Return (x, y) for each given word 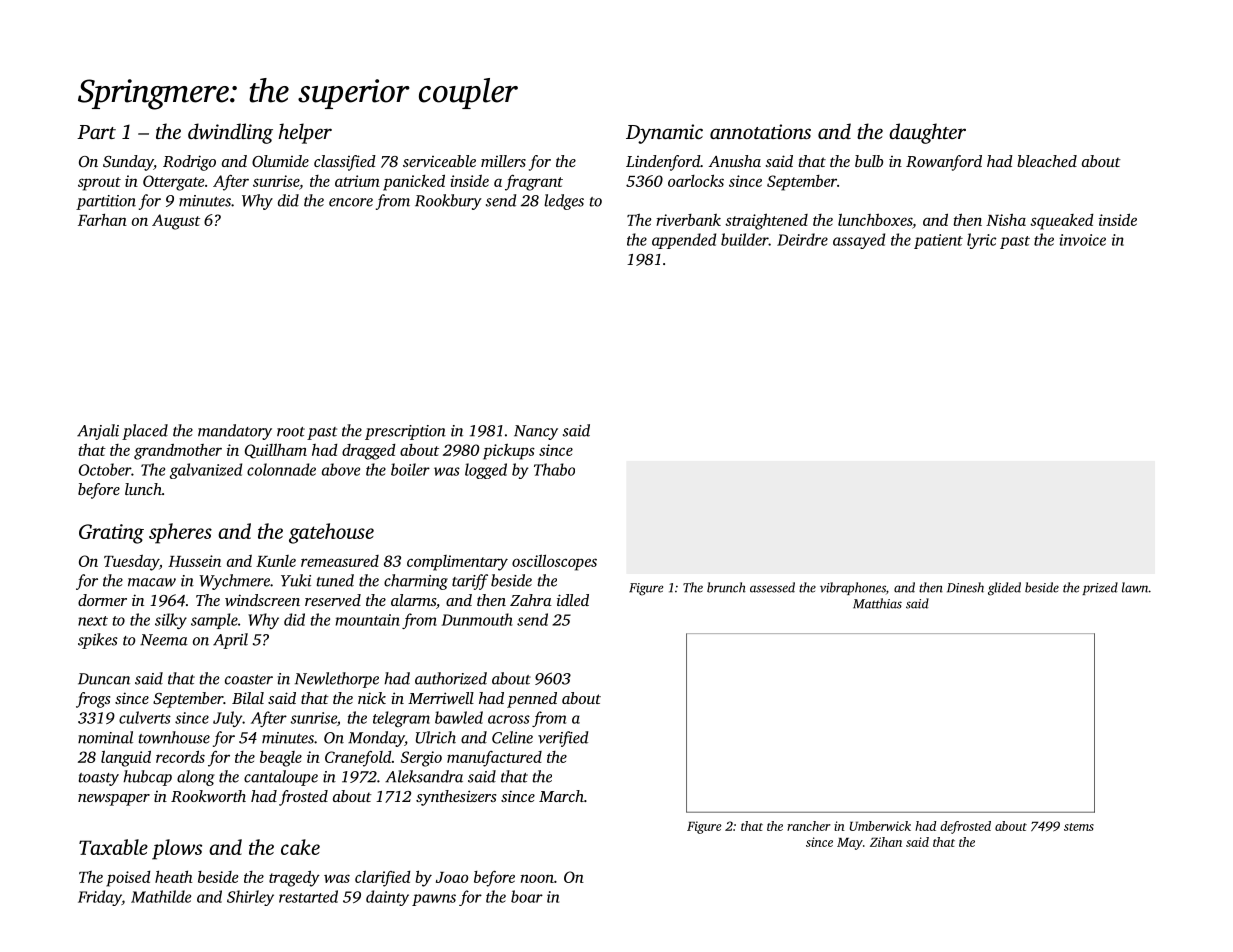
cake (300, 847)
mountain (367, 620)
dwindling (230, 133)
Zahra (531, 600)
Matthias (877, 603)
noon (537, 878)
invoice (1082, 240)
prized (1100, 588)
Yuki (296, 580)
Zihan (886, 842)
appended (684, 241)
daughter (927, 133)
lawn (1135, 587)
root (291, 432)
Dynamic (664, 134)
